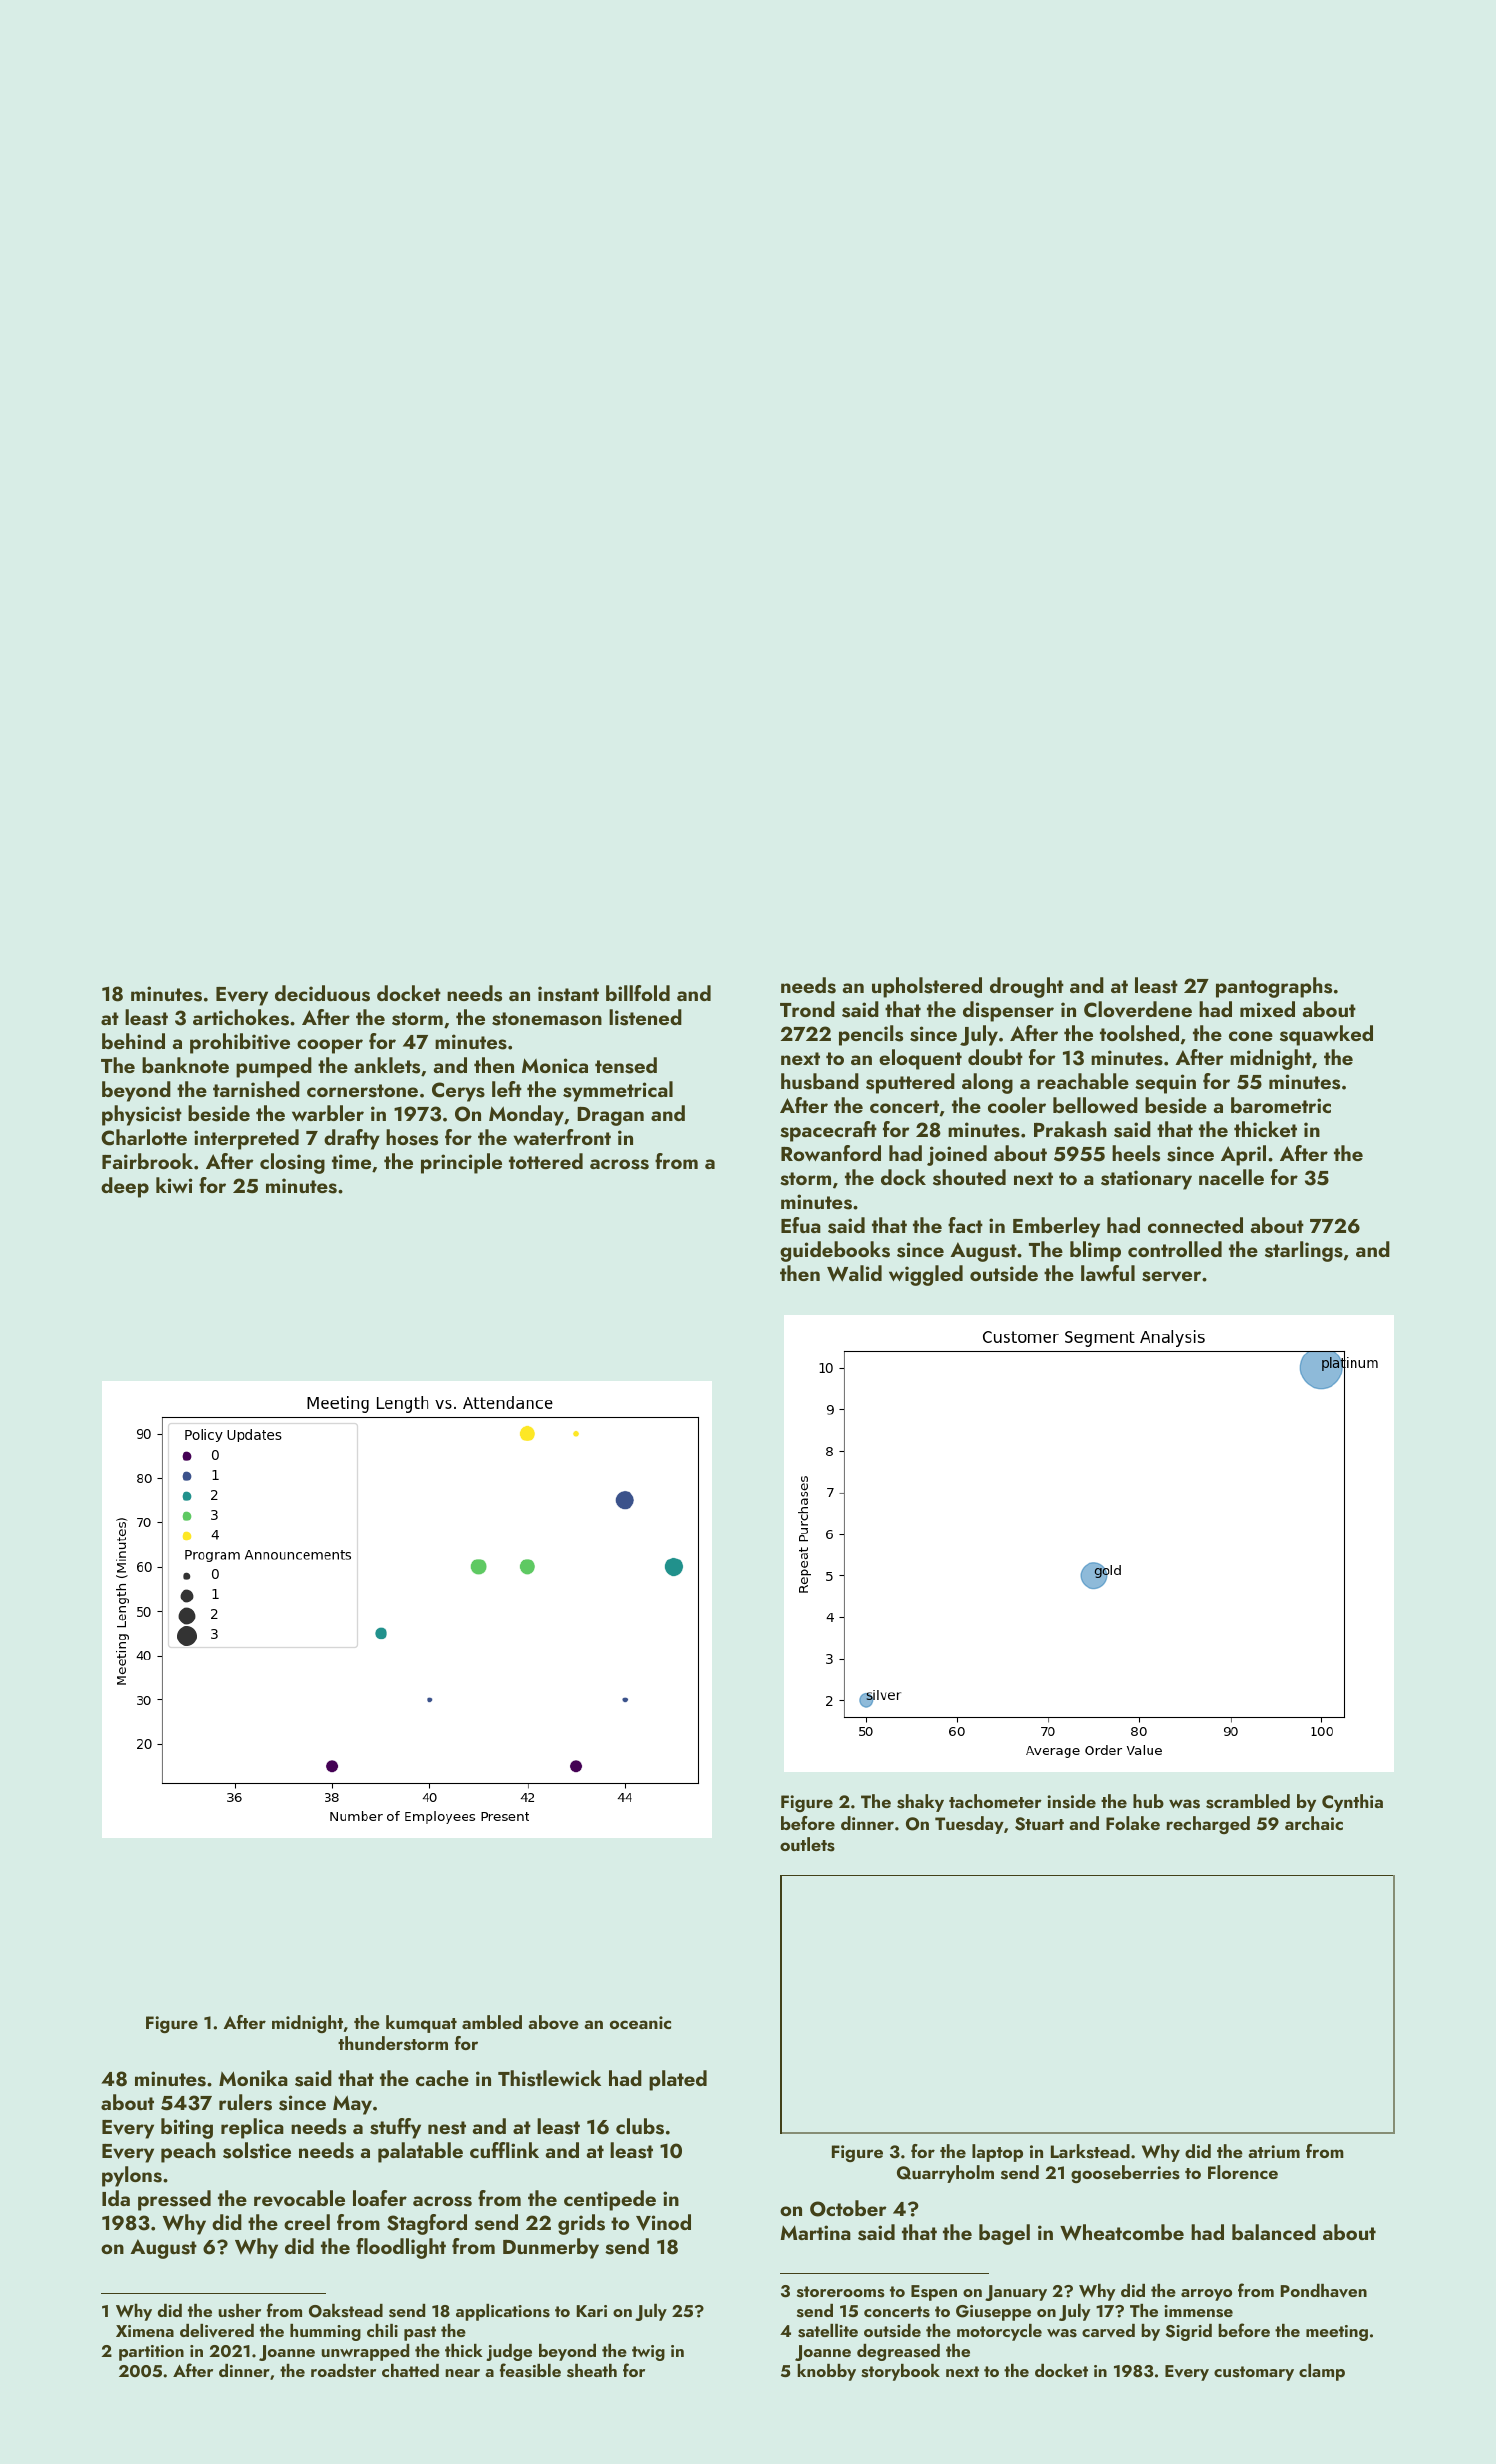 This screenshot has height=2464, width=1496. I want to click on kiwi, so click(174, 1185).
